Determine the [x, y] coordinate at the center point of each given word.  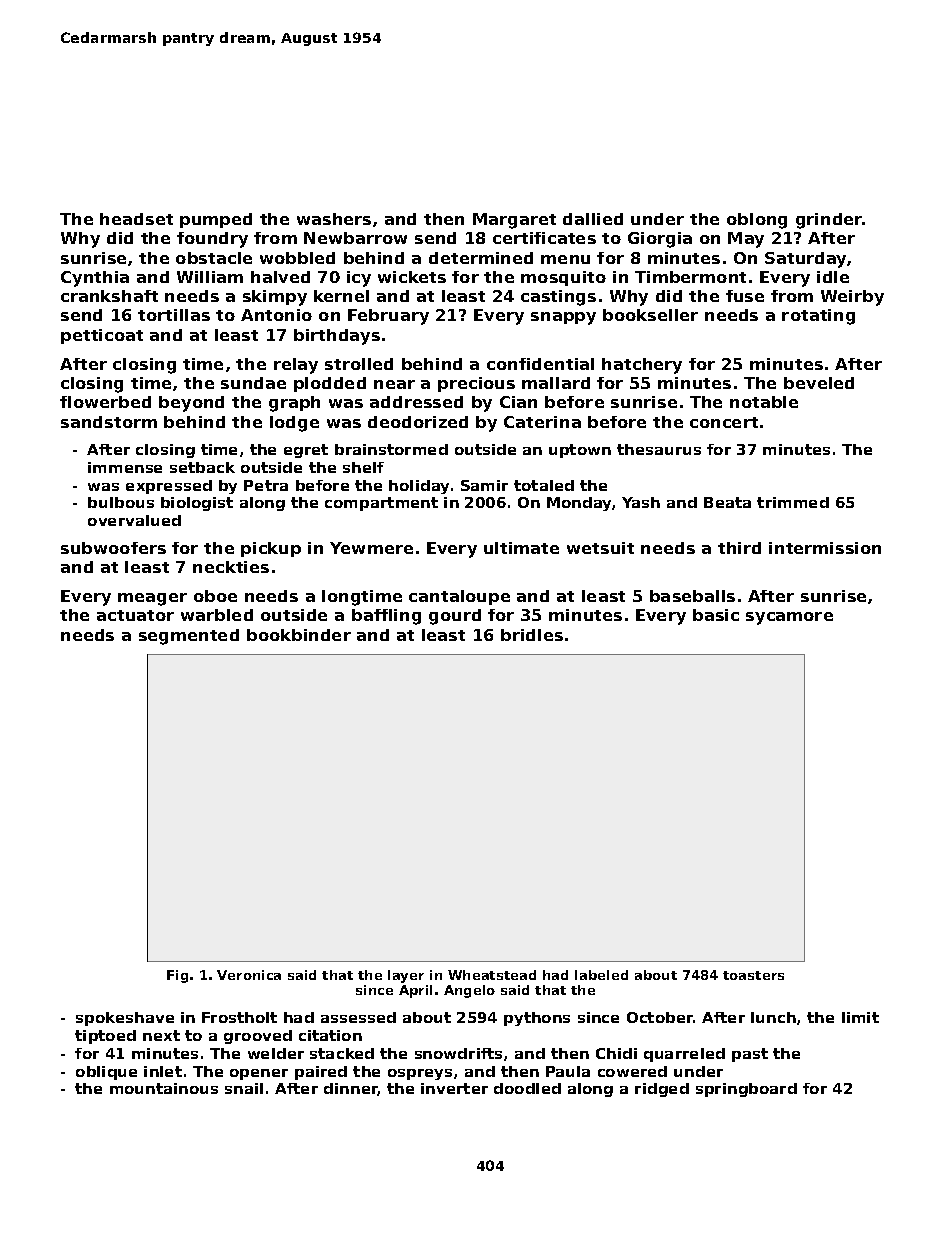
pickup [271, 549]
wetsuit [600, 548]
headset [136, 219]
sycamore [789, 618]
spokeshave [125, 1019]
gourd [455, 617]
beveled [819, 383]
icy [359, 279]
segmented [189, 637]
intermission [825, 548]
